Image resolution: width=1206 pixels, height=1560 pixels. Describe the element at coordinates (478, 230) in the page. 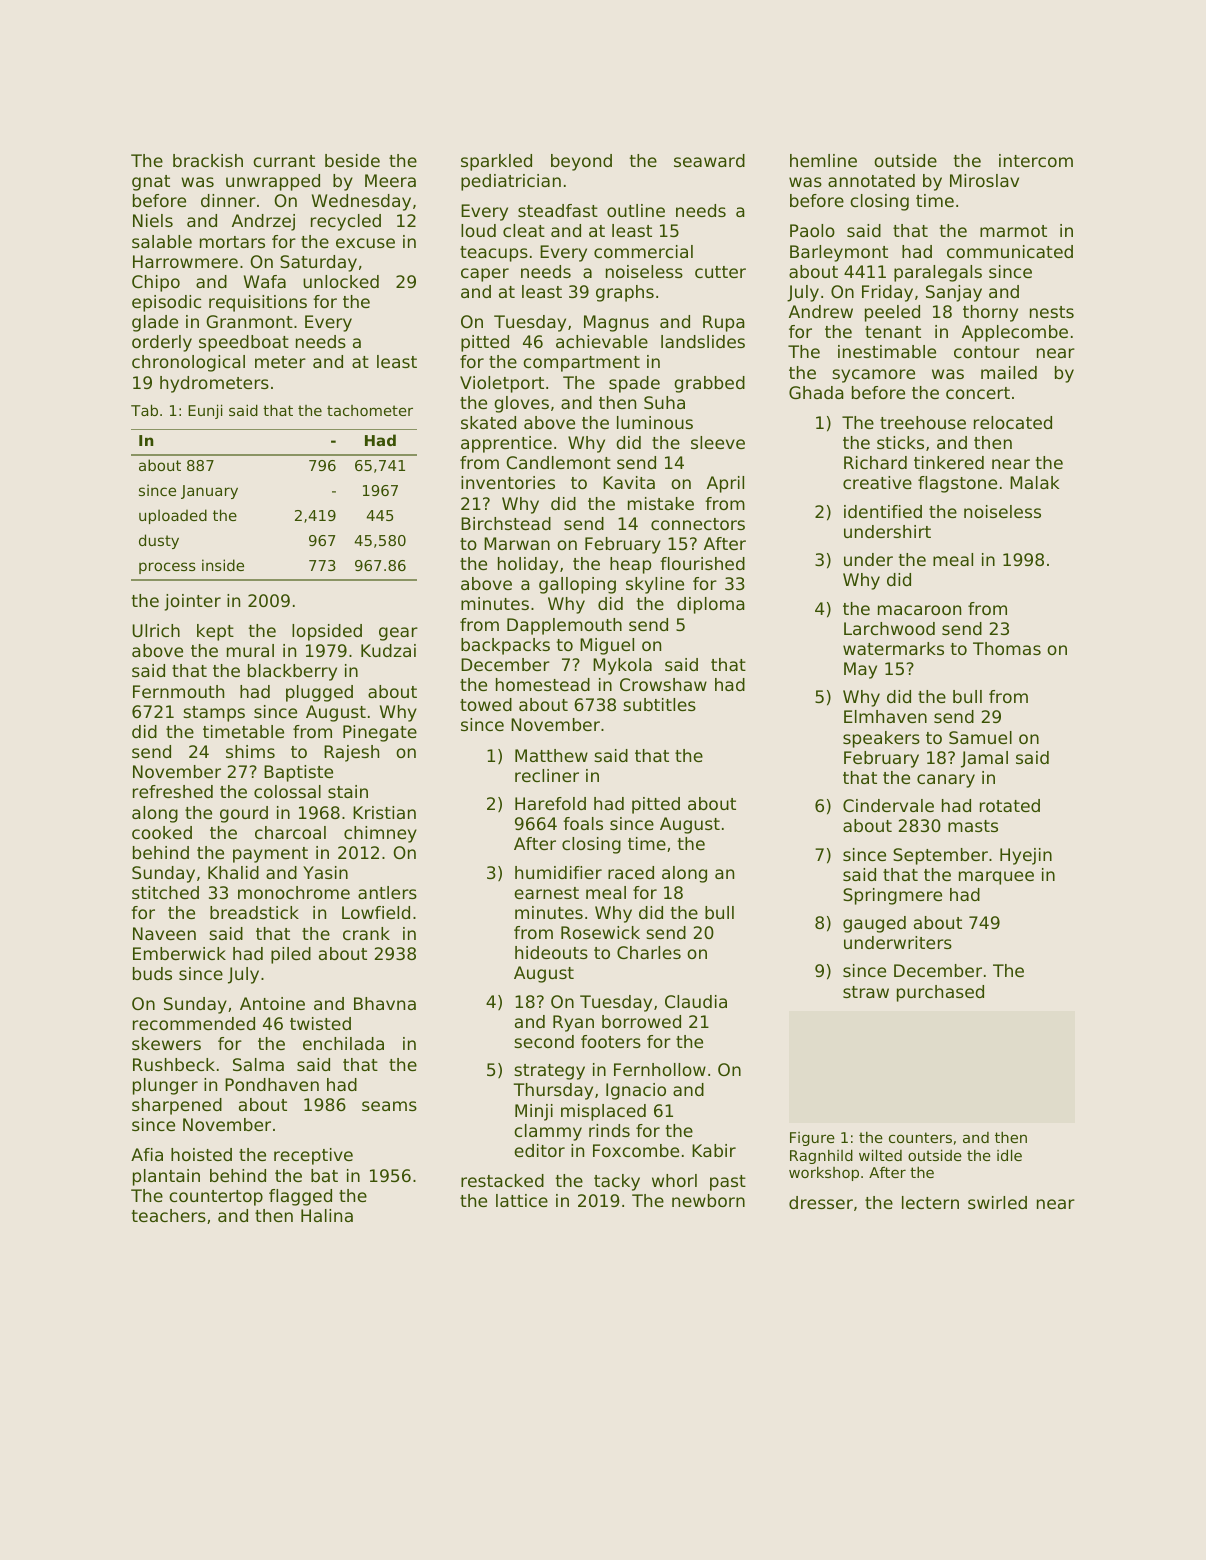

I see `loud` at that location.
